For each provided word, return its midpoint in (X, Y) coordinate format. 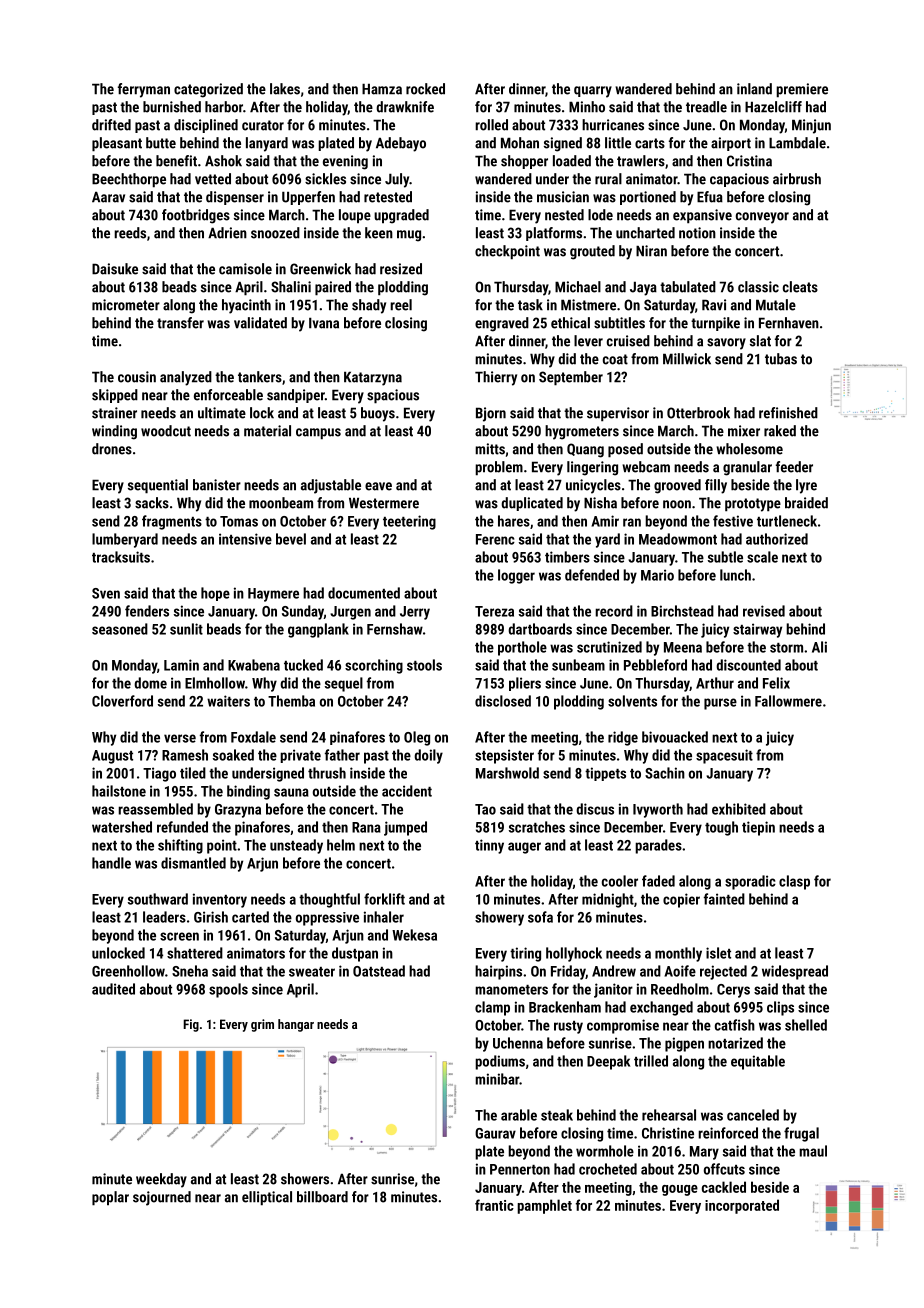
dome (150, 683)
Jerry (415, 613)
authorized (777, 539)
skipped (115, 396)
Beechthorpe (129, 180)
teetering (409, 522)
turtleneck (787, 521)
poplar (110, 1198)
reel (401, 305)
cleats (800, 287)
